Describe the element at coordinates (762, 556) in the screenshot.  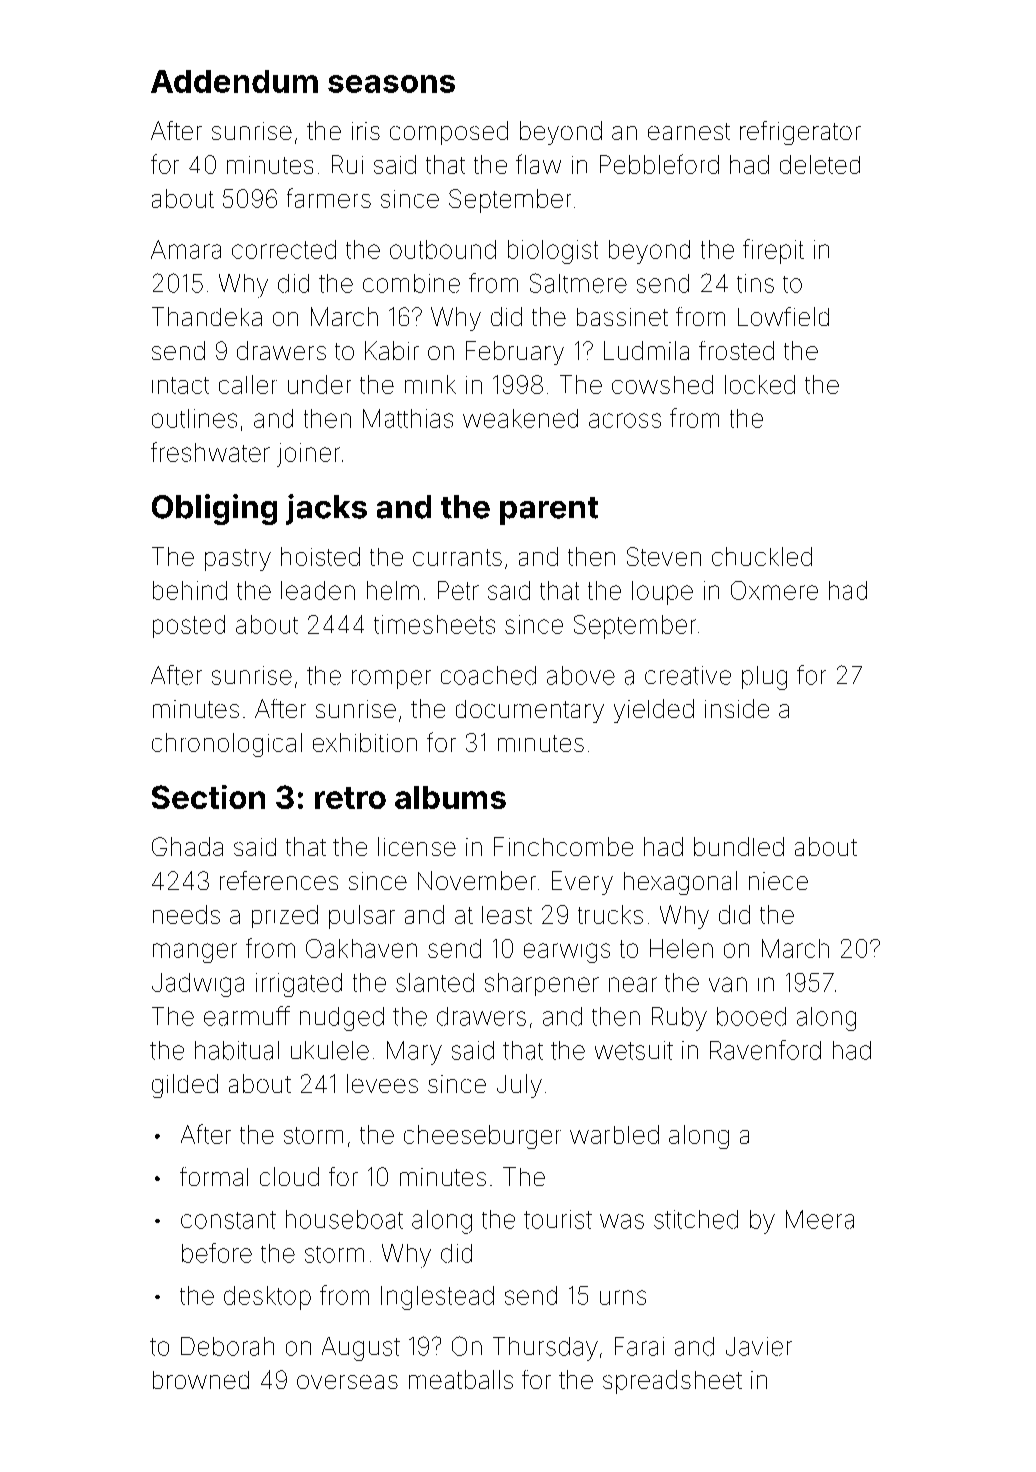
I see `chuckled` at that location.
